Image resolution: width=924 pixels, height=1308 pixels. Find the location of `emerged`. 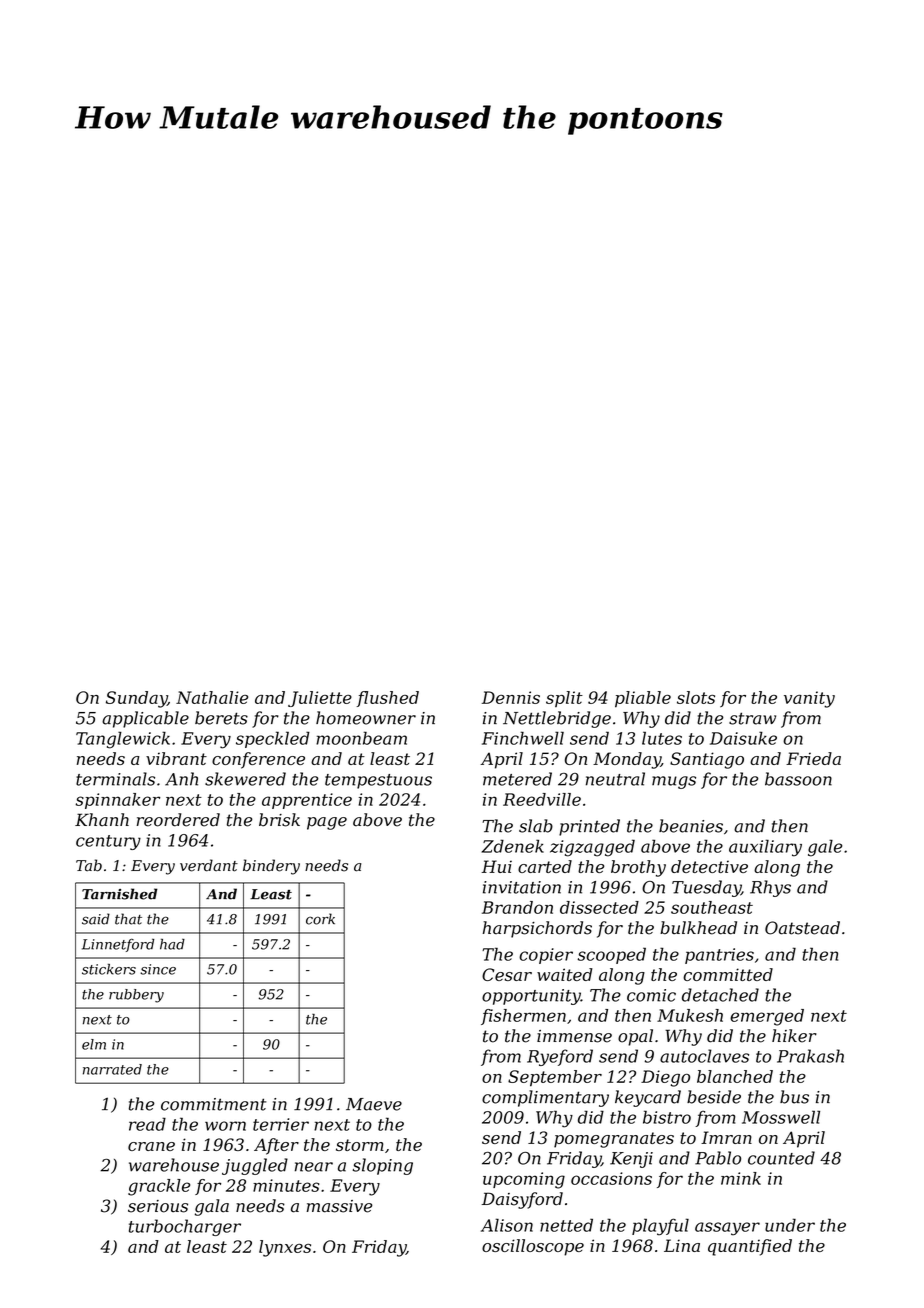

emerged is located at coordinates (767, 1017).
